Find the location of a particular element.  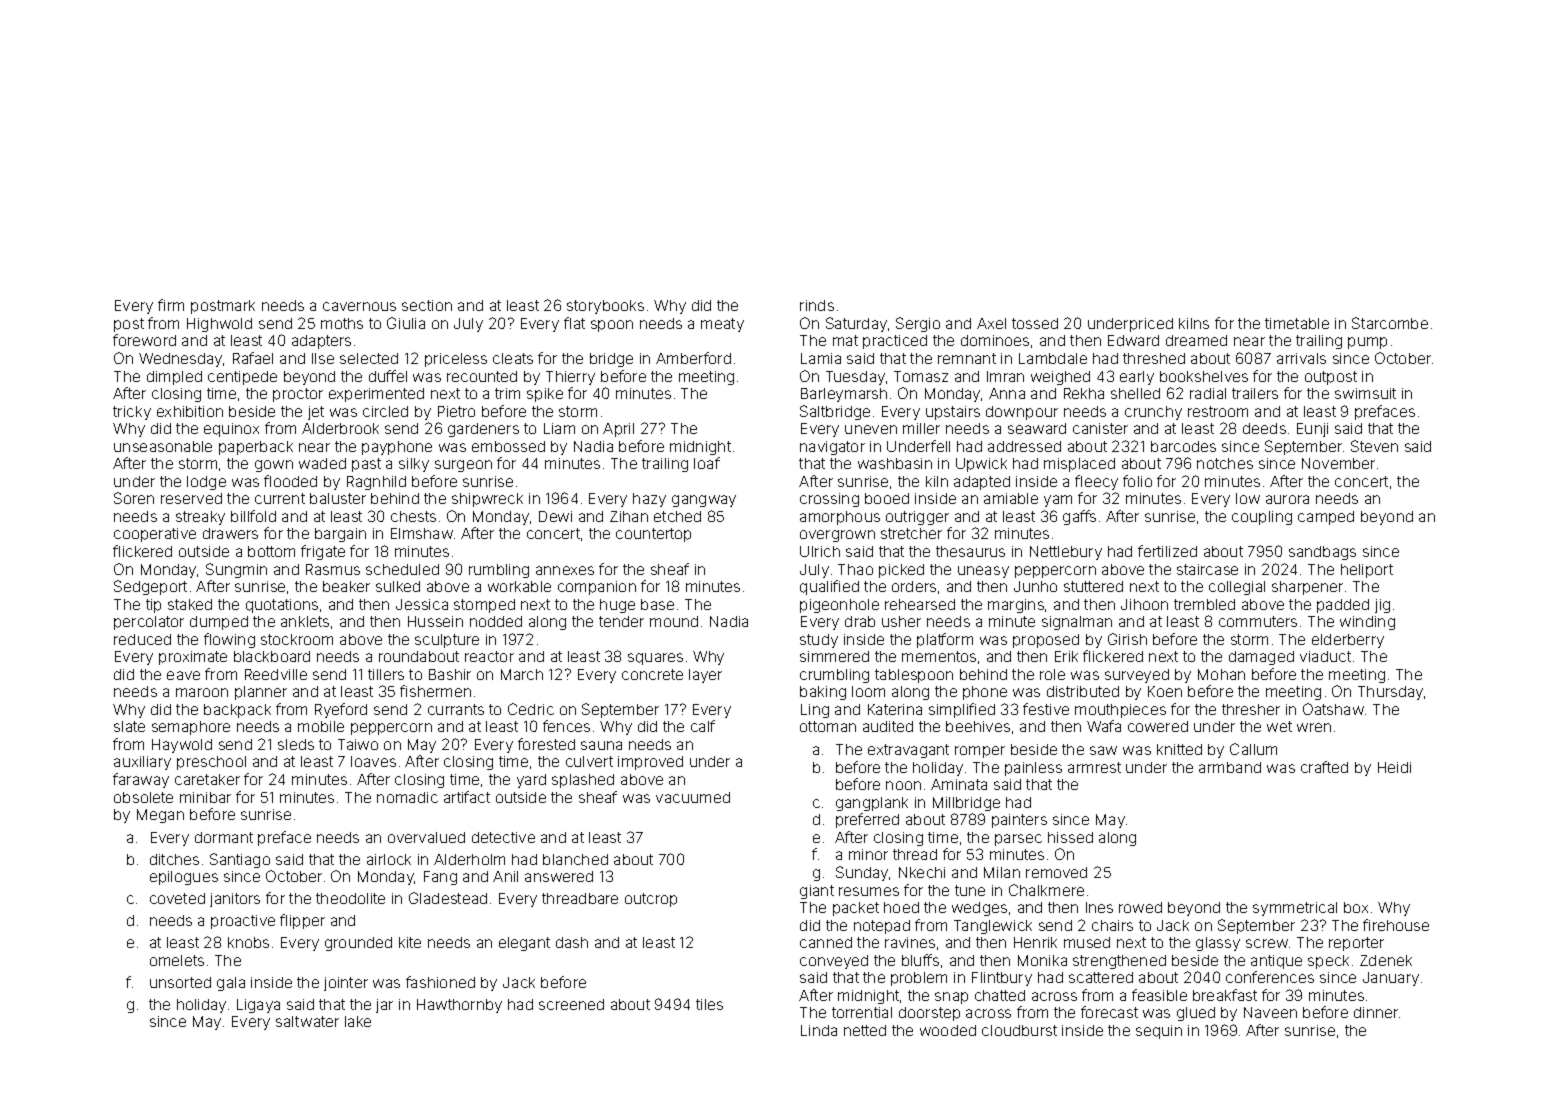

rinds is located at coordinates (817, 305).
